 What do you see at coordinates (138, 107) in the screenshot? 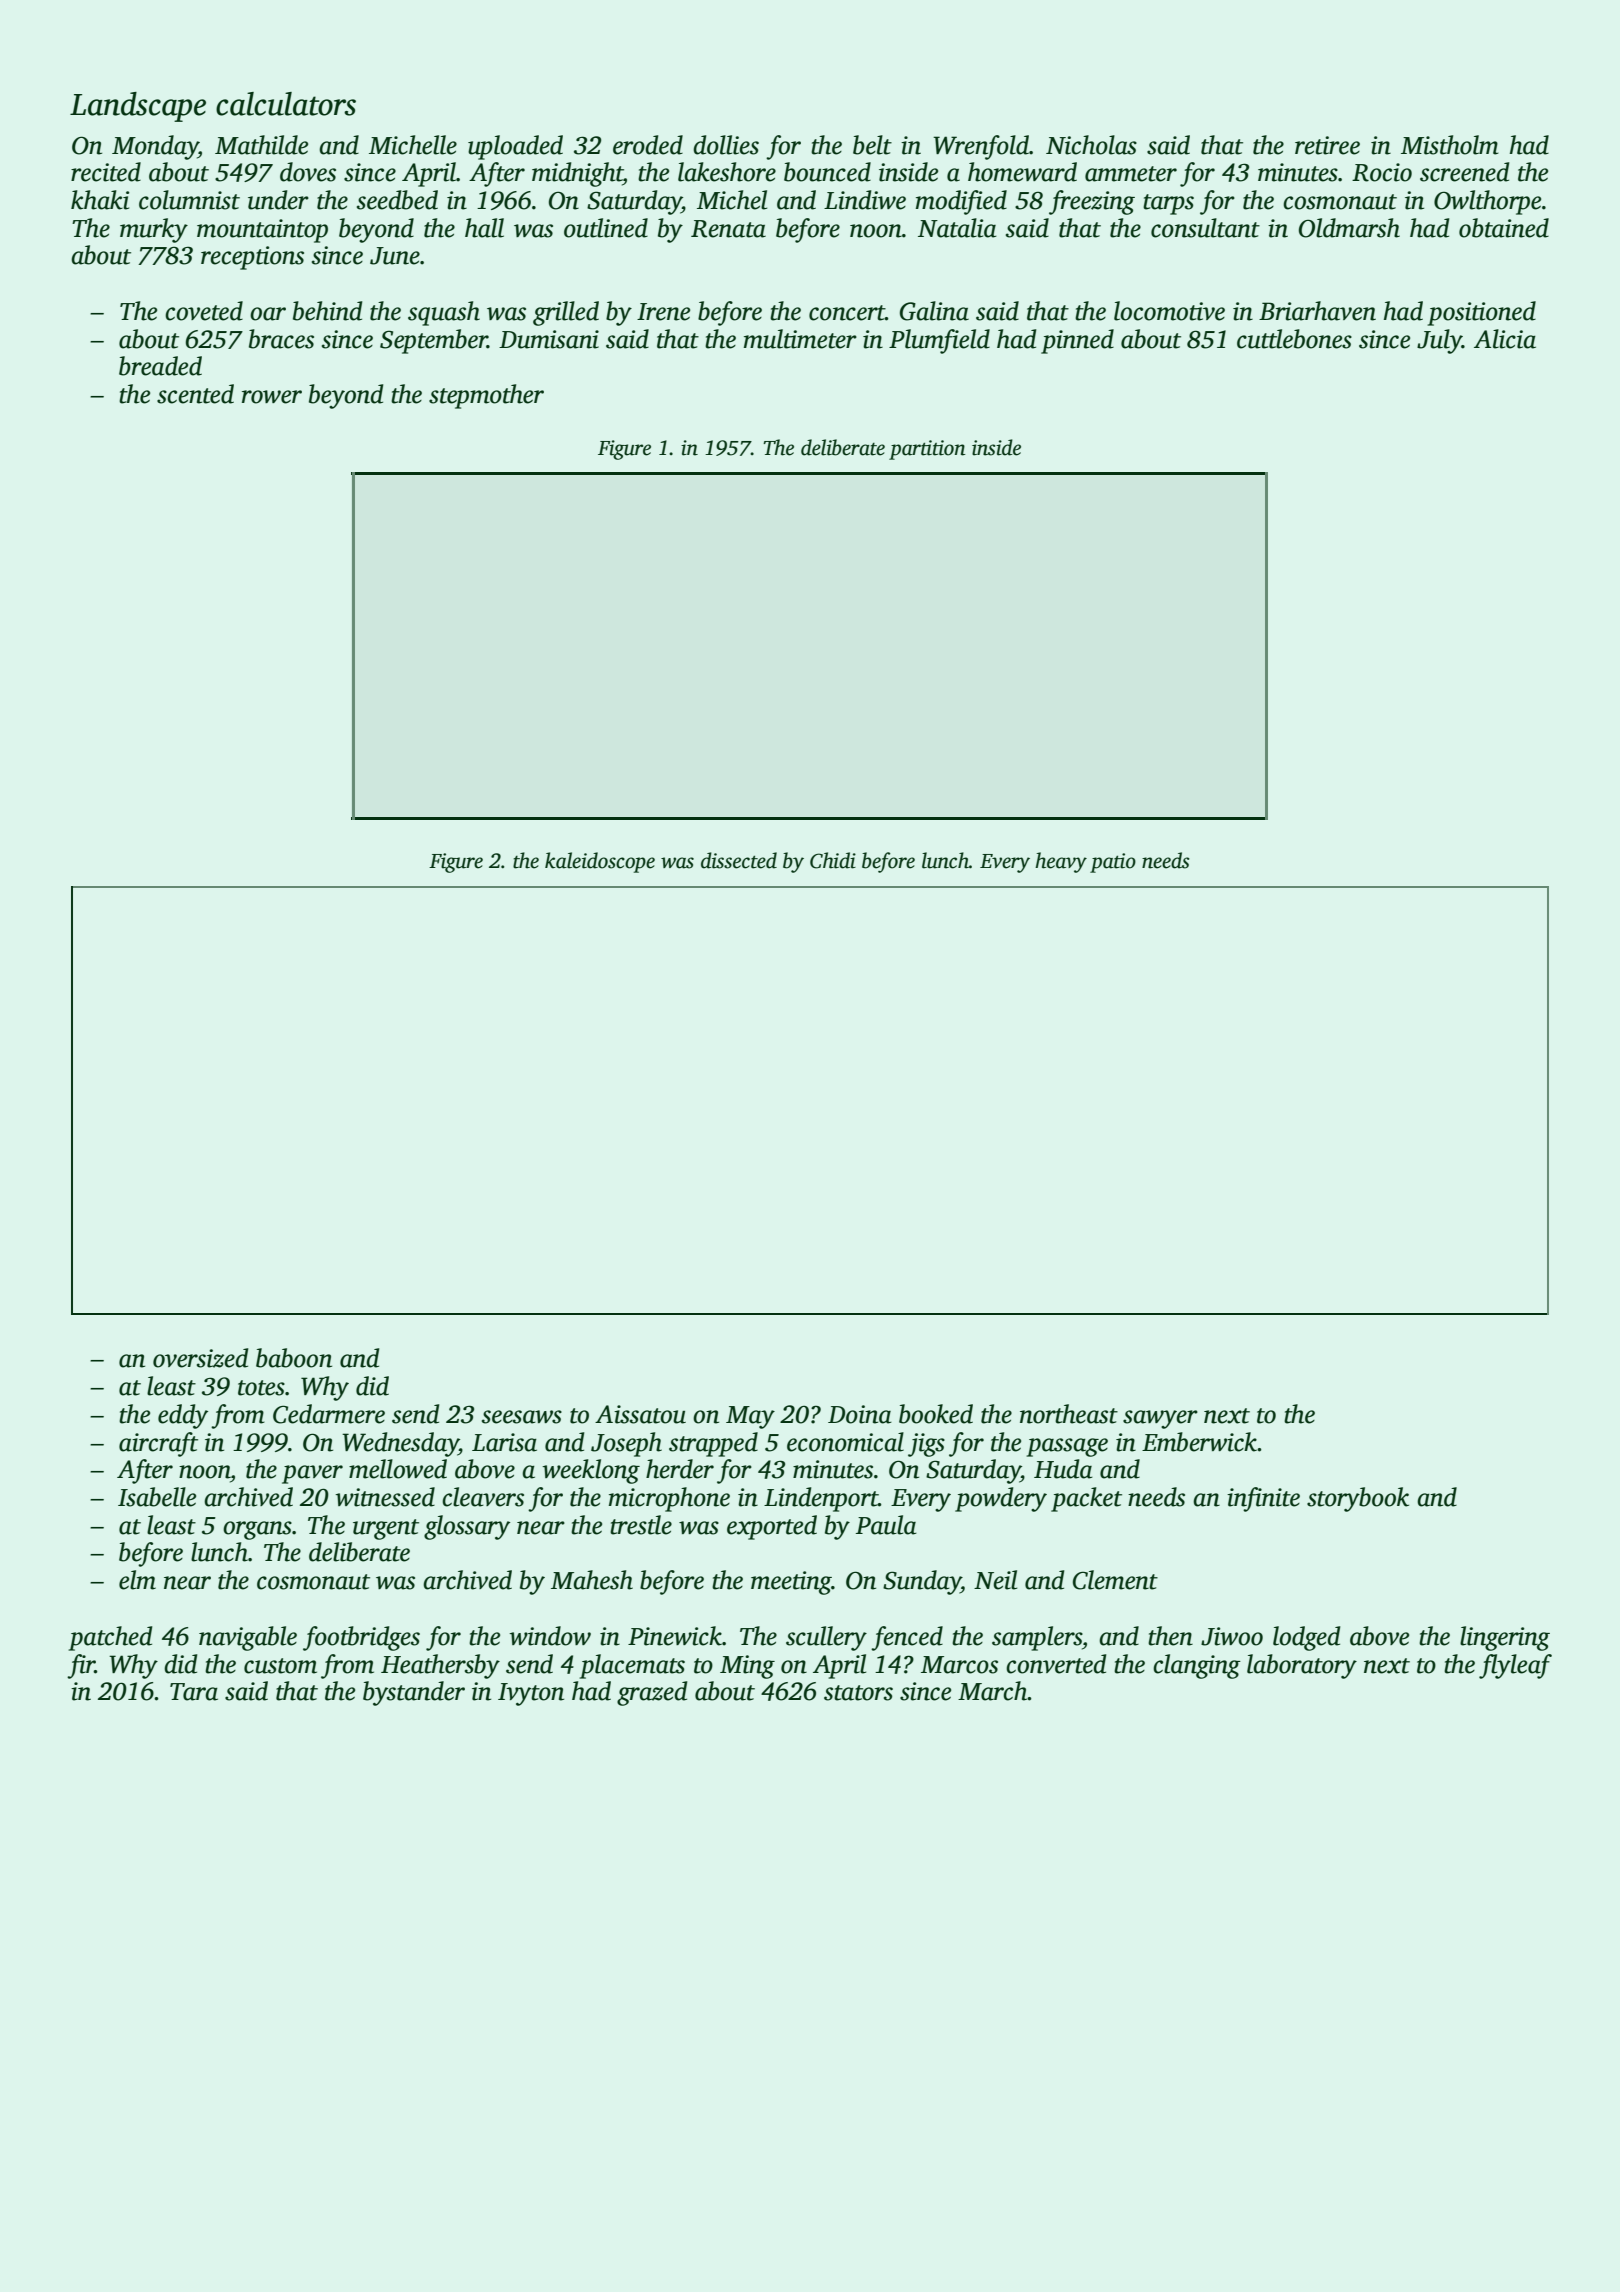
I see `Landscape` at bounding box center [138, 107].
